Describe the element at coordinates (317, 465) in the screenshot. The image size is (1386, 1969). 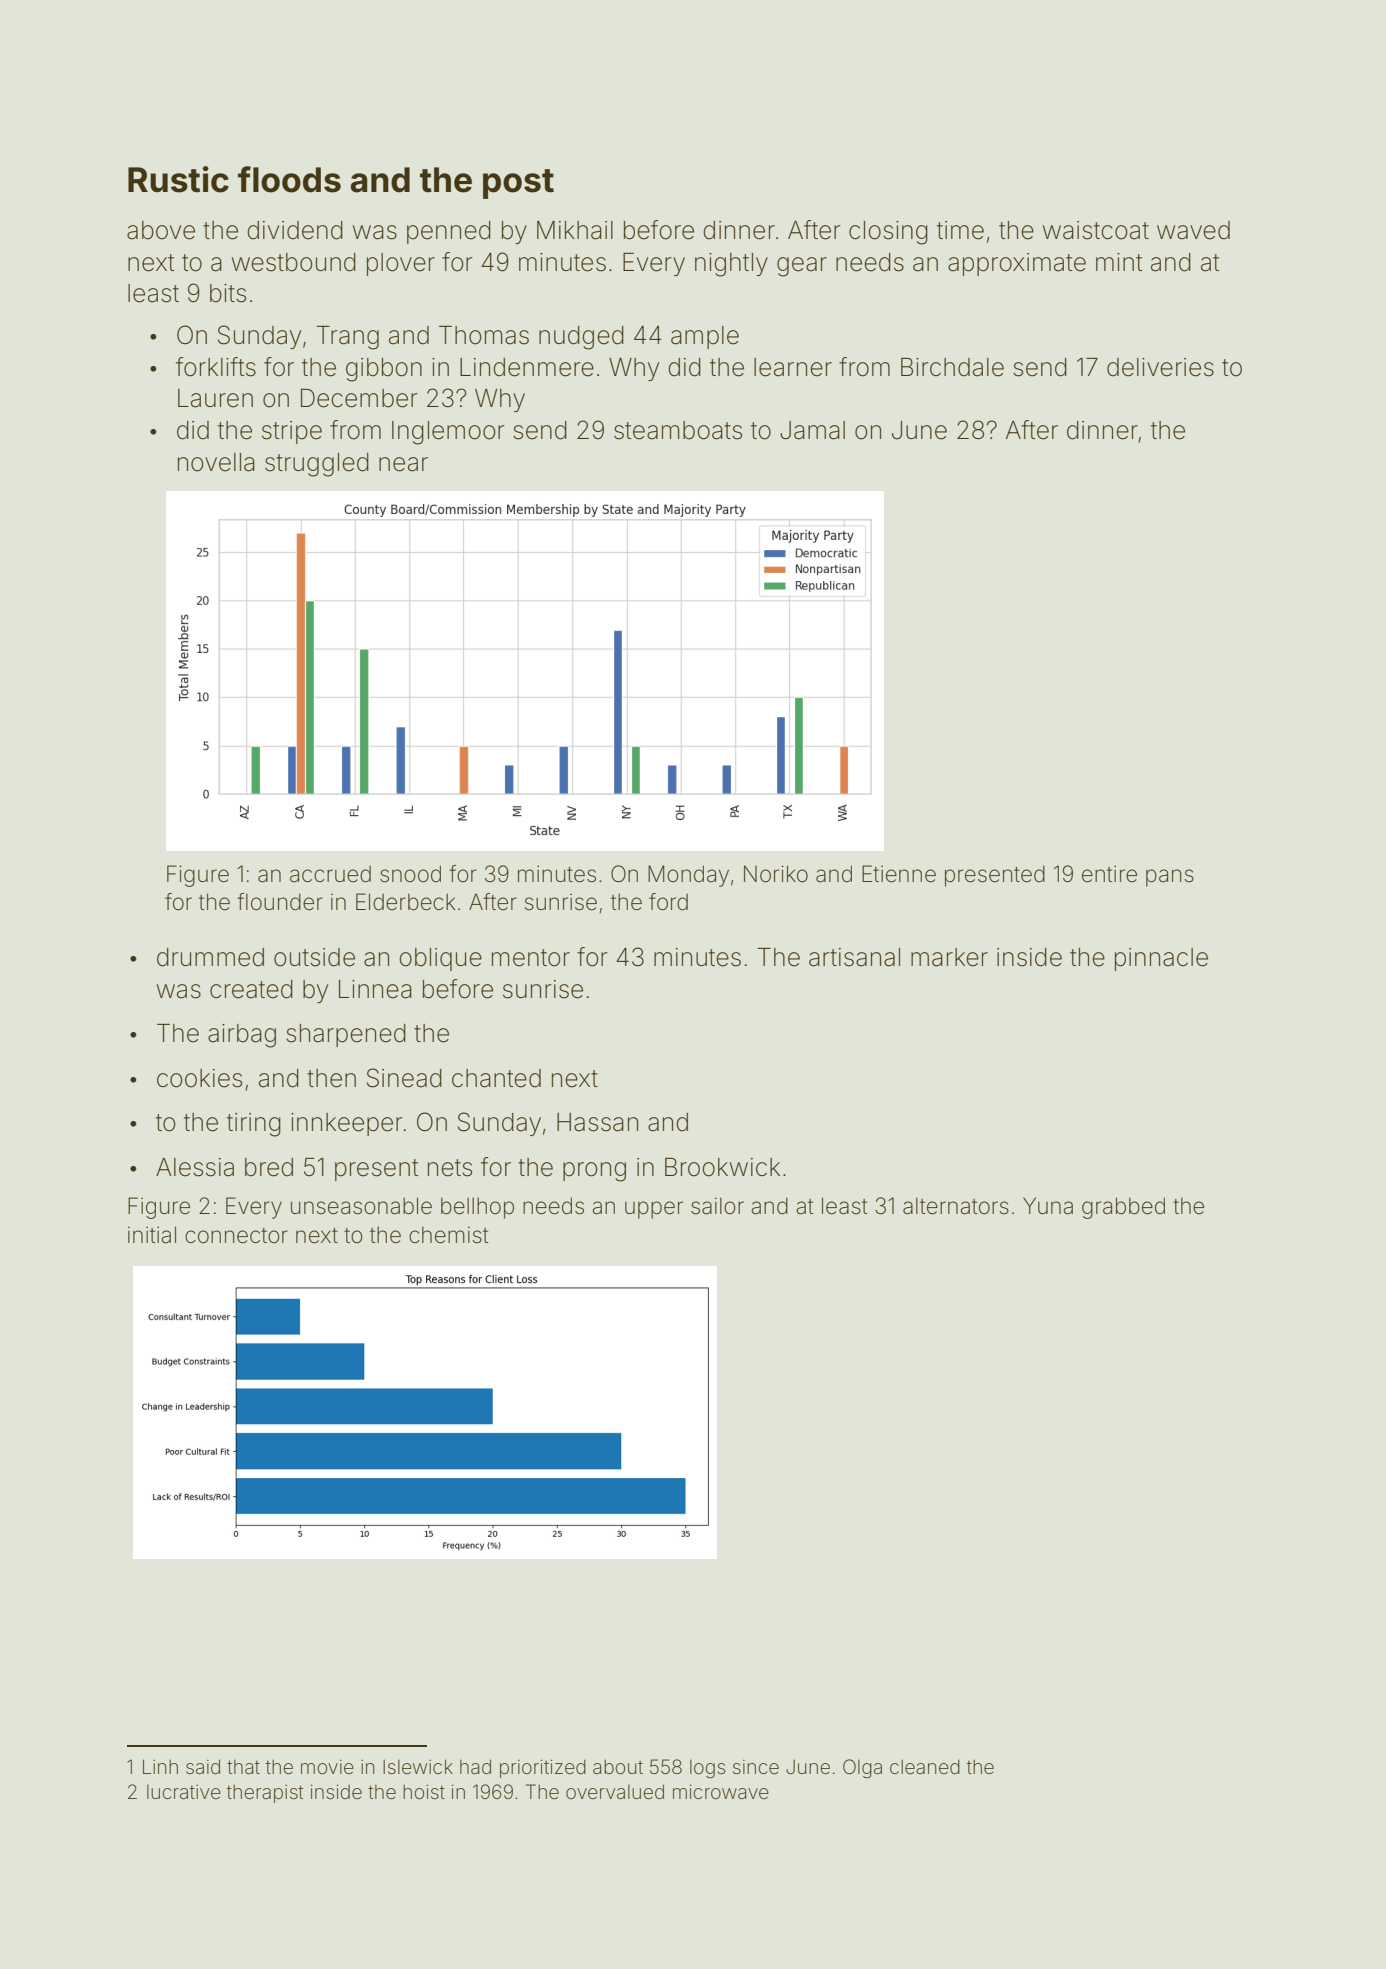
I see `struggled` at that location.
